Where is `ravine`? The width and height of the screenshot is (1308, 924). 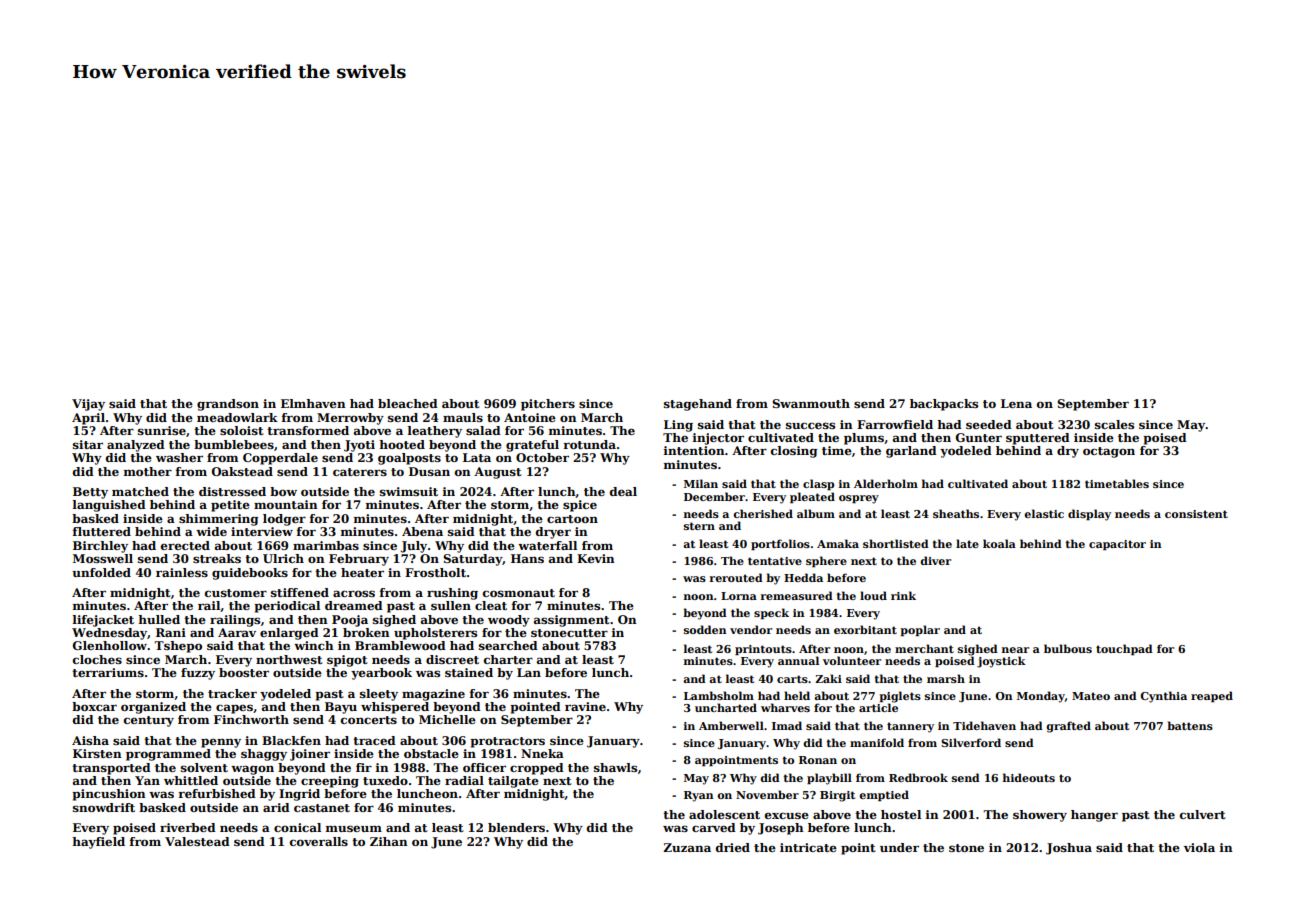 ravine is located at coordinates (585, 706).
